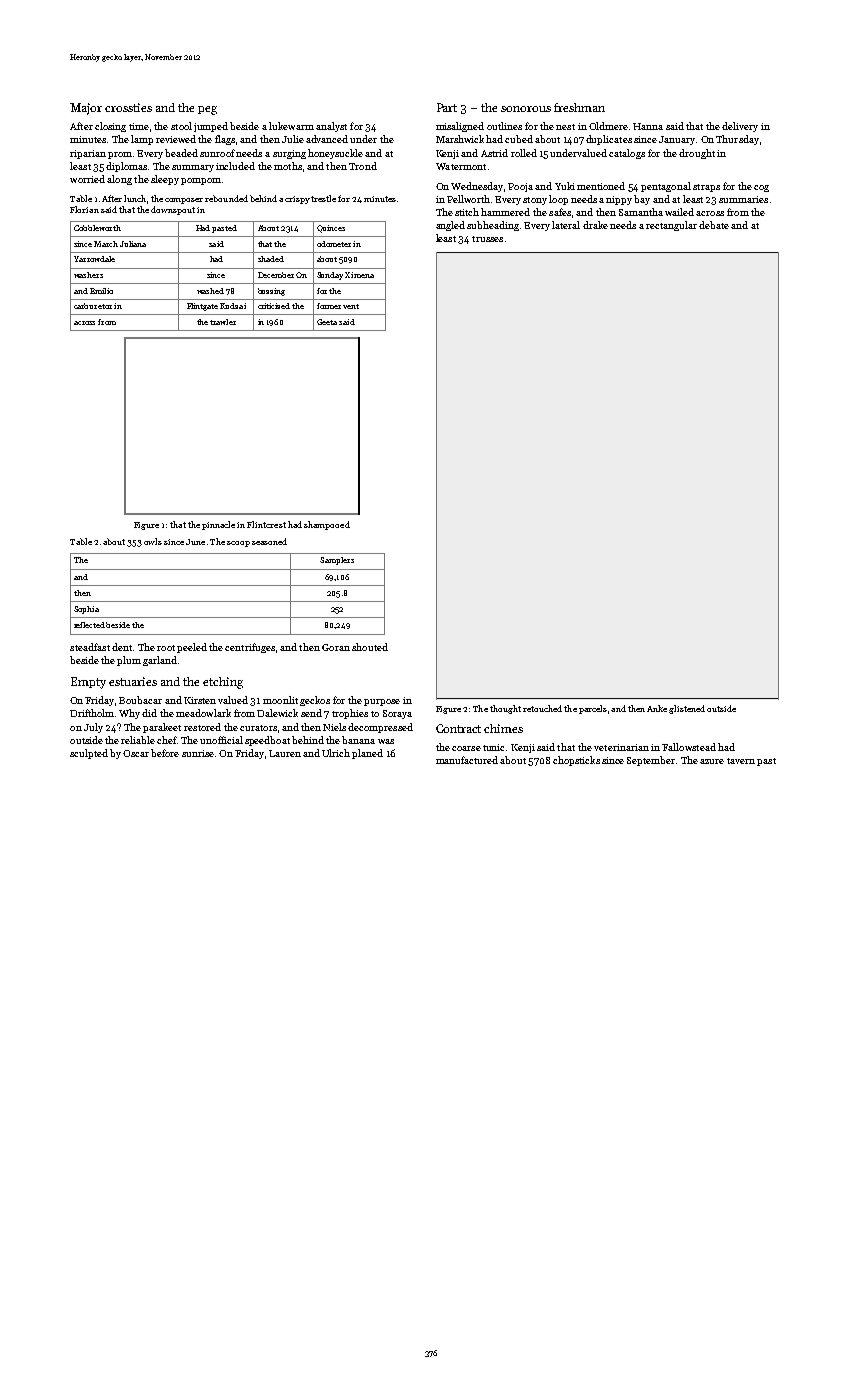 The image size is (849, 1400). Describe the element at coordinates (122, 647) in the screenshot. I see `dent` at that location.
